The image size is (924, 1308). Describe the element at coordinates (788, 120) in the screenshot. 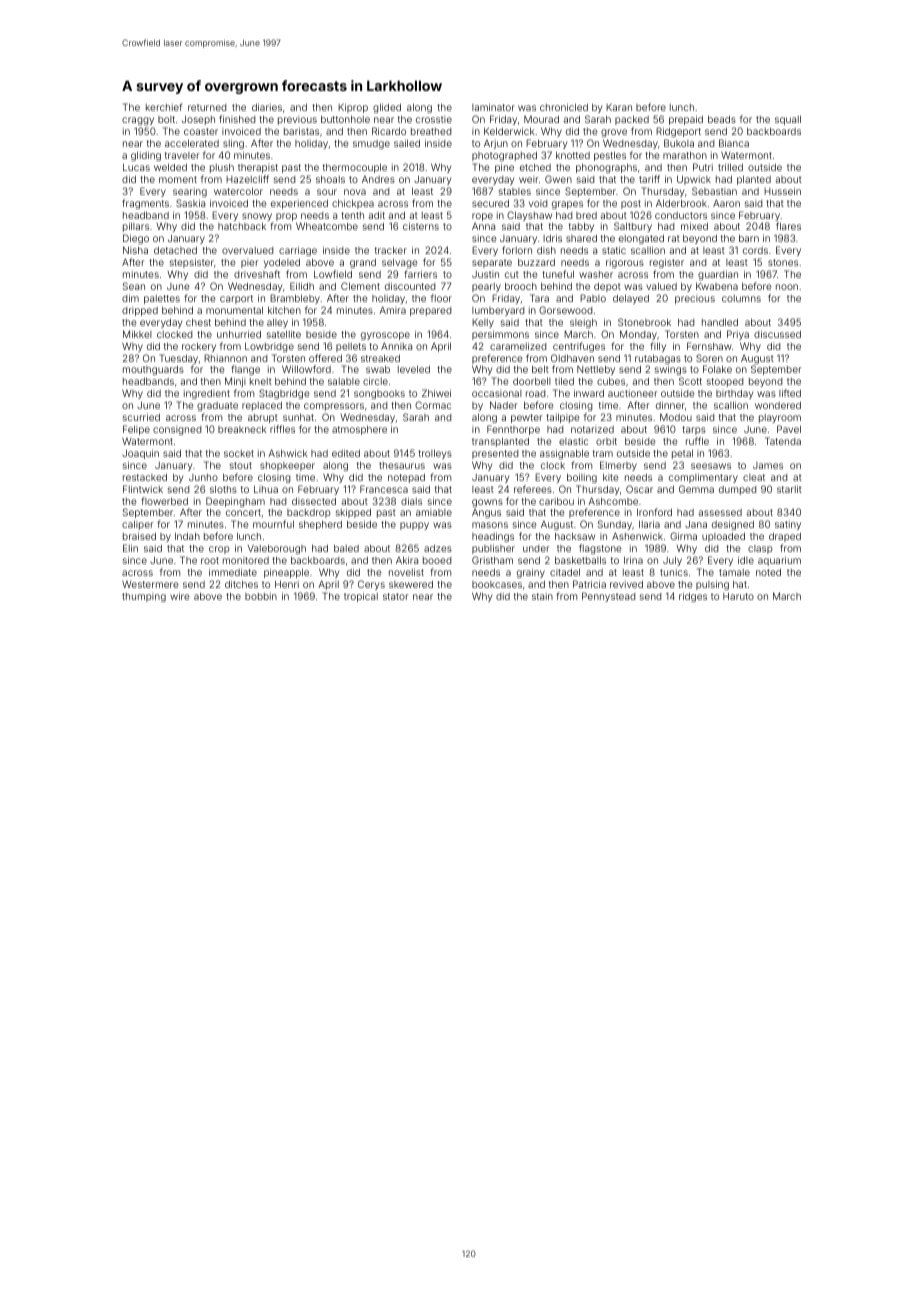

I see `squall` at that location.
